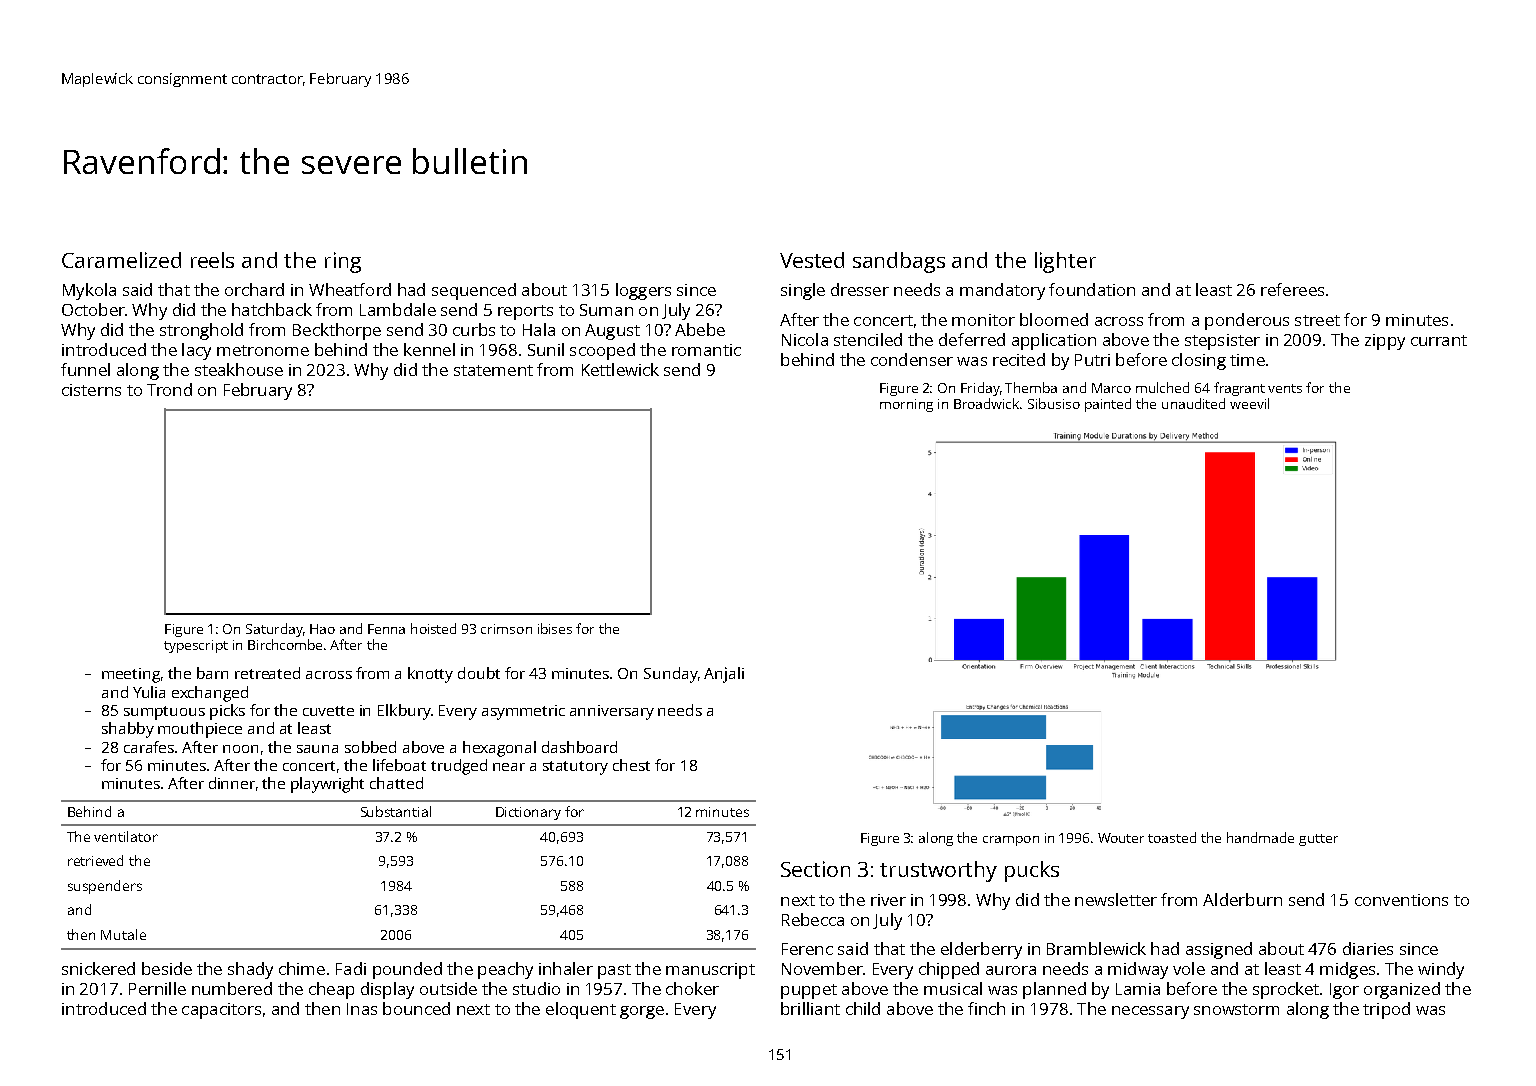  I want to click on Substantial, so click(396, 811).
